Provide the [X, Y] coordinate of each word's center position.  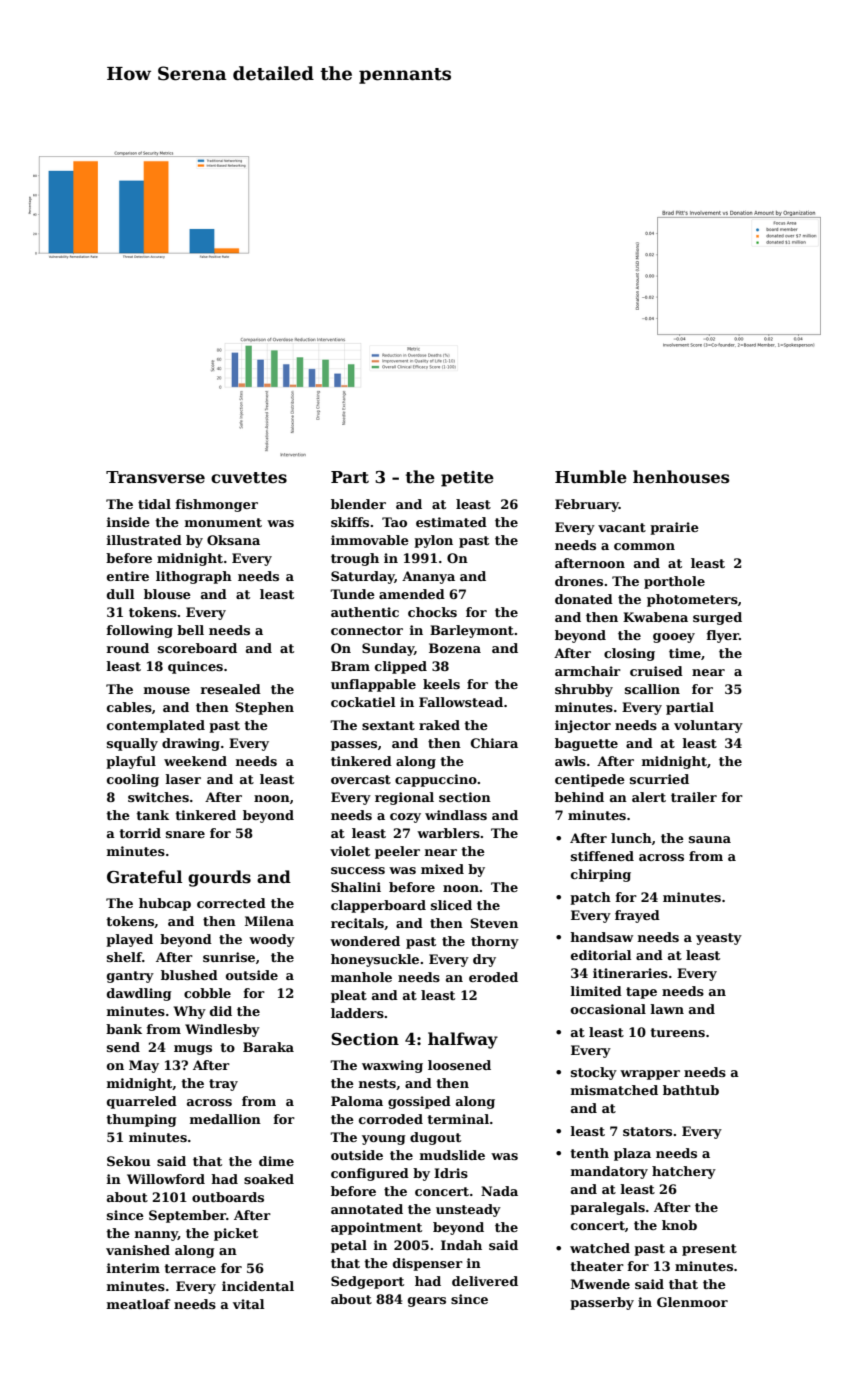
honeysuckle [375, 960]
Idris [451, 1173]
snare [185, 834]
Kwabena [655, 617]
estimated [451, 522]
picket [236, 1234]
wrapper [650, 1075]
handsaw [601, 937]
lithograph [194, 577]
